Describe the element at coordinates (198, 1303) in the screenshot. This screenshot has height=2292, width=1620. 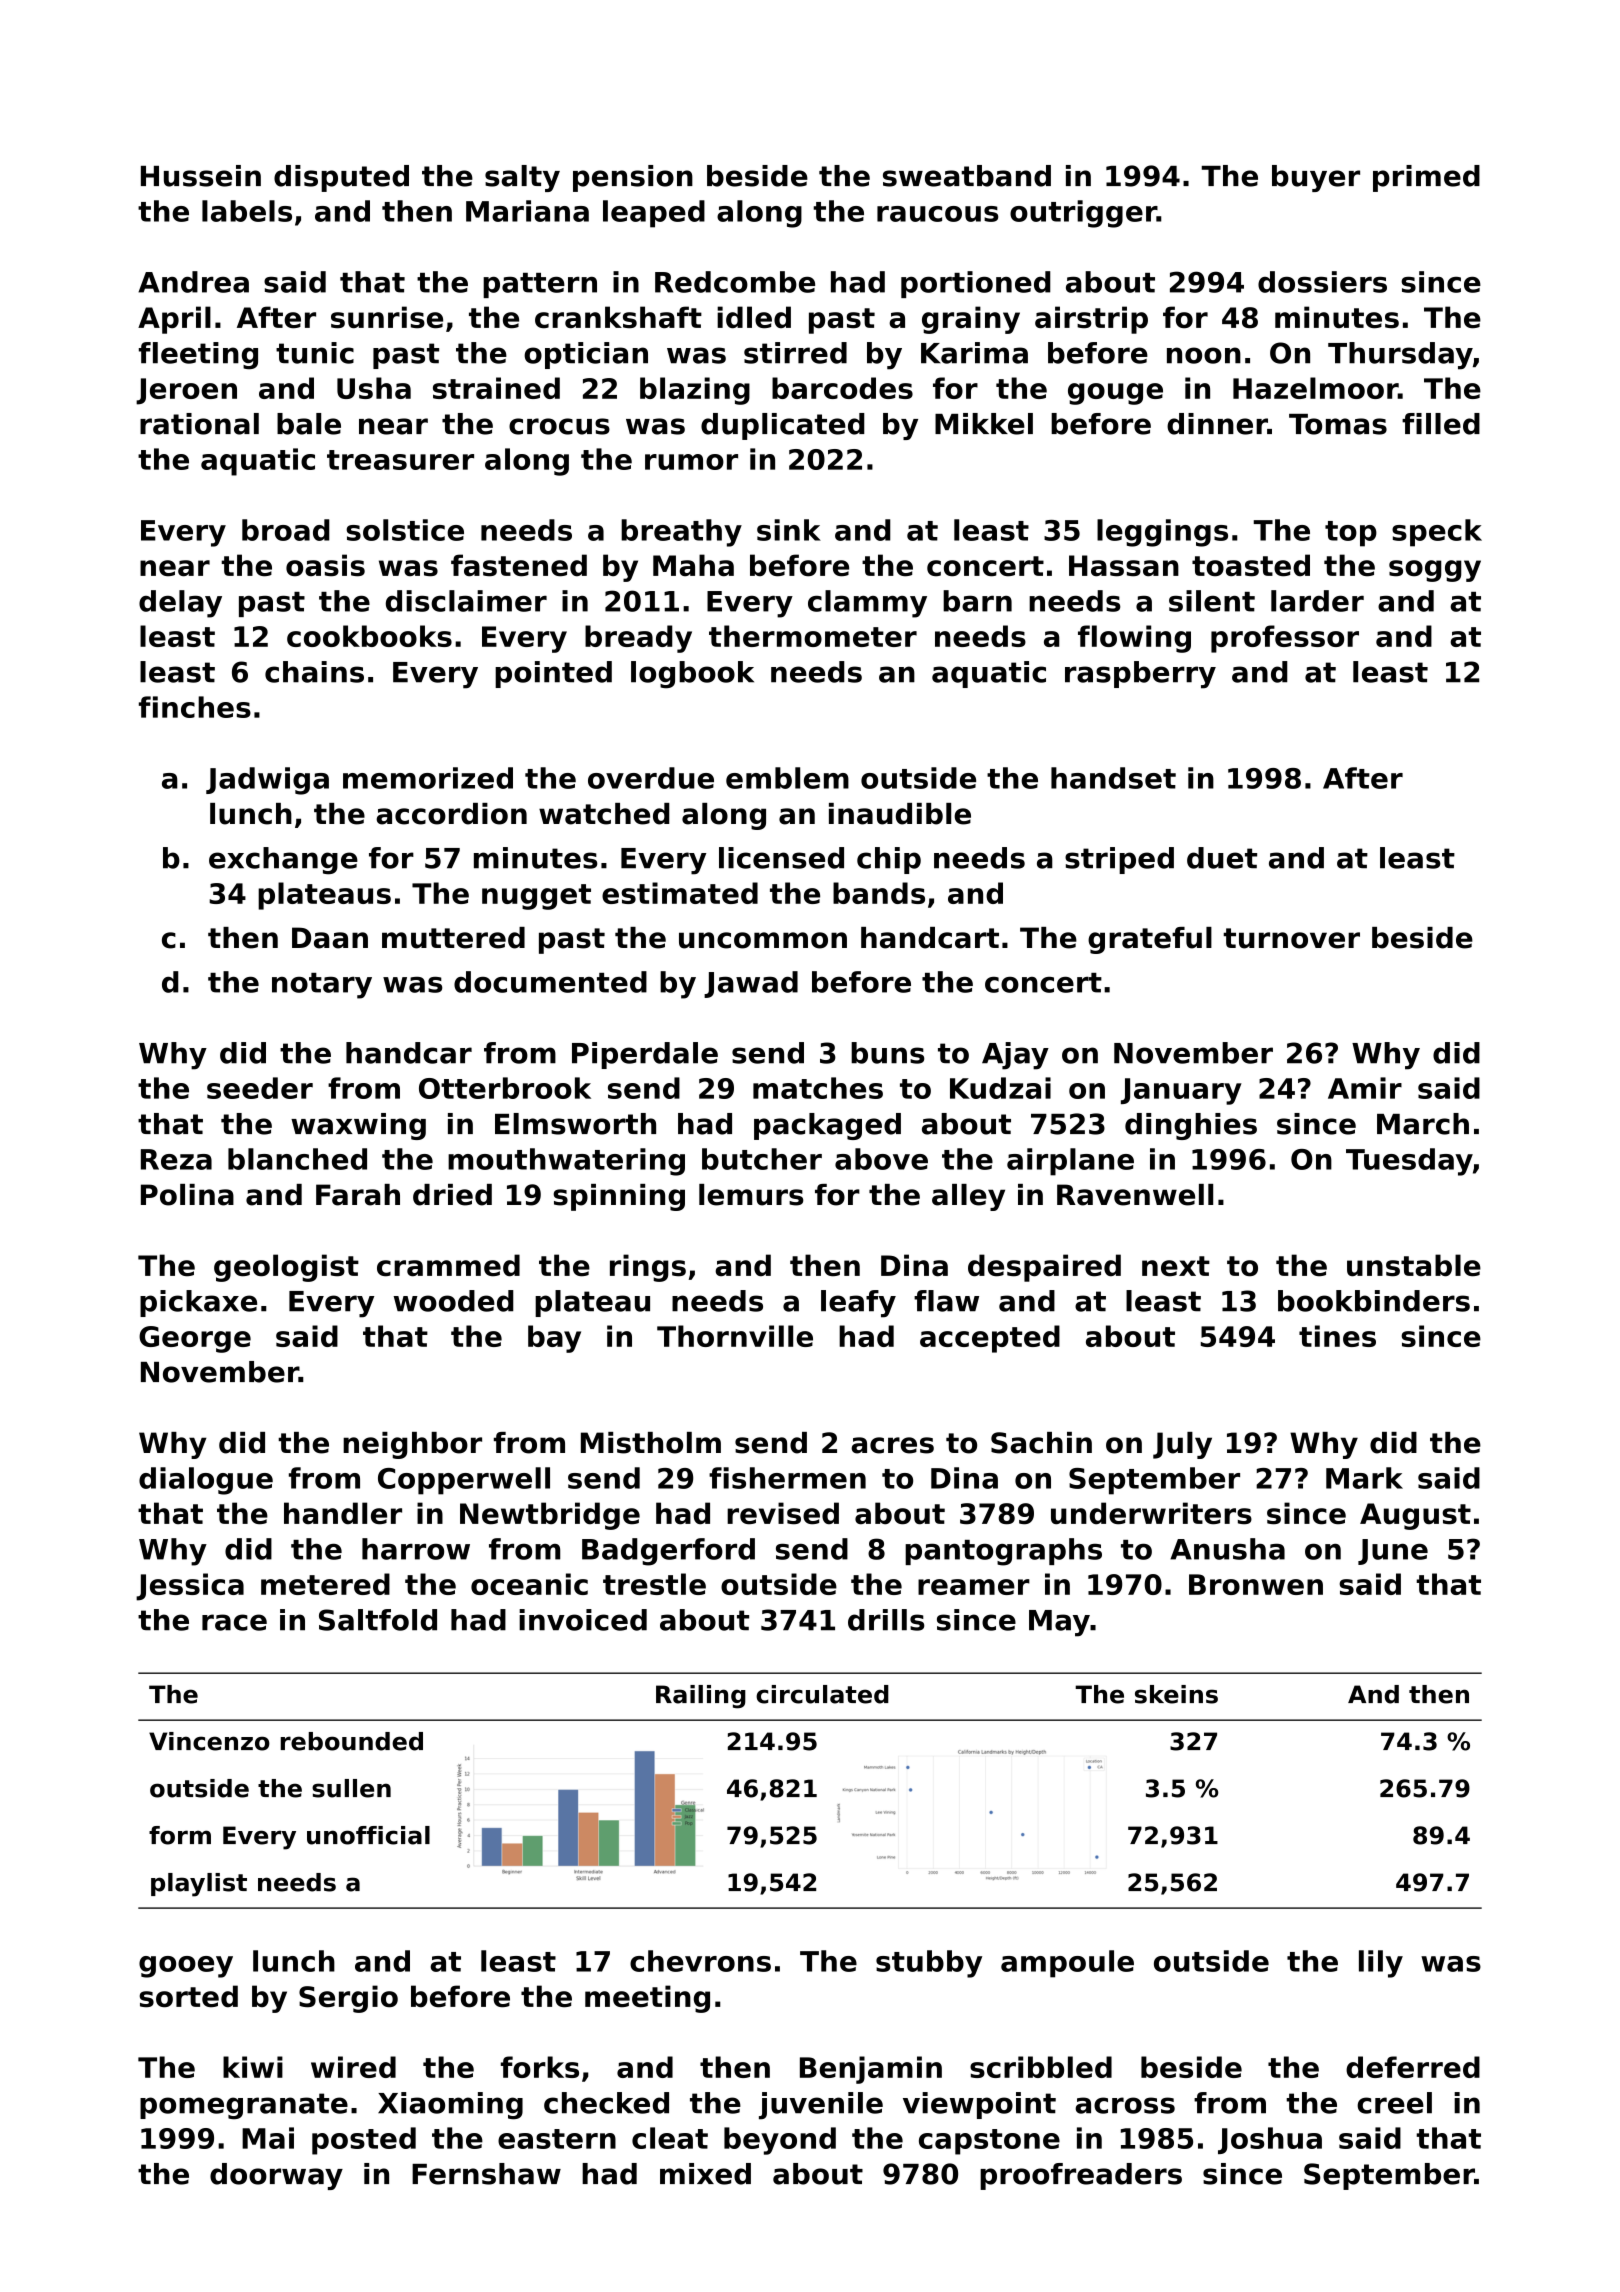
I see `pickaxe` at that location.
